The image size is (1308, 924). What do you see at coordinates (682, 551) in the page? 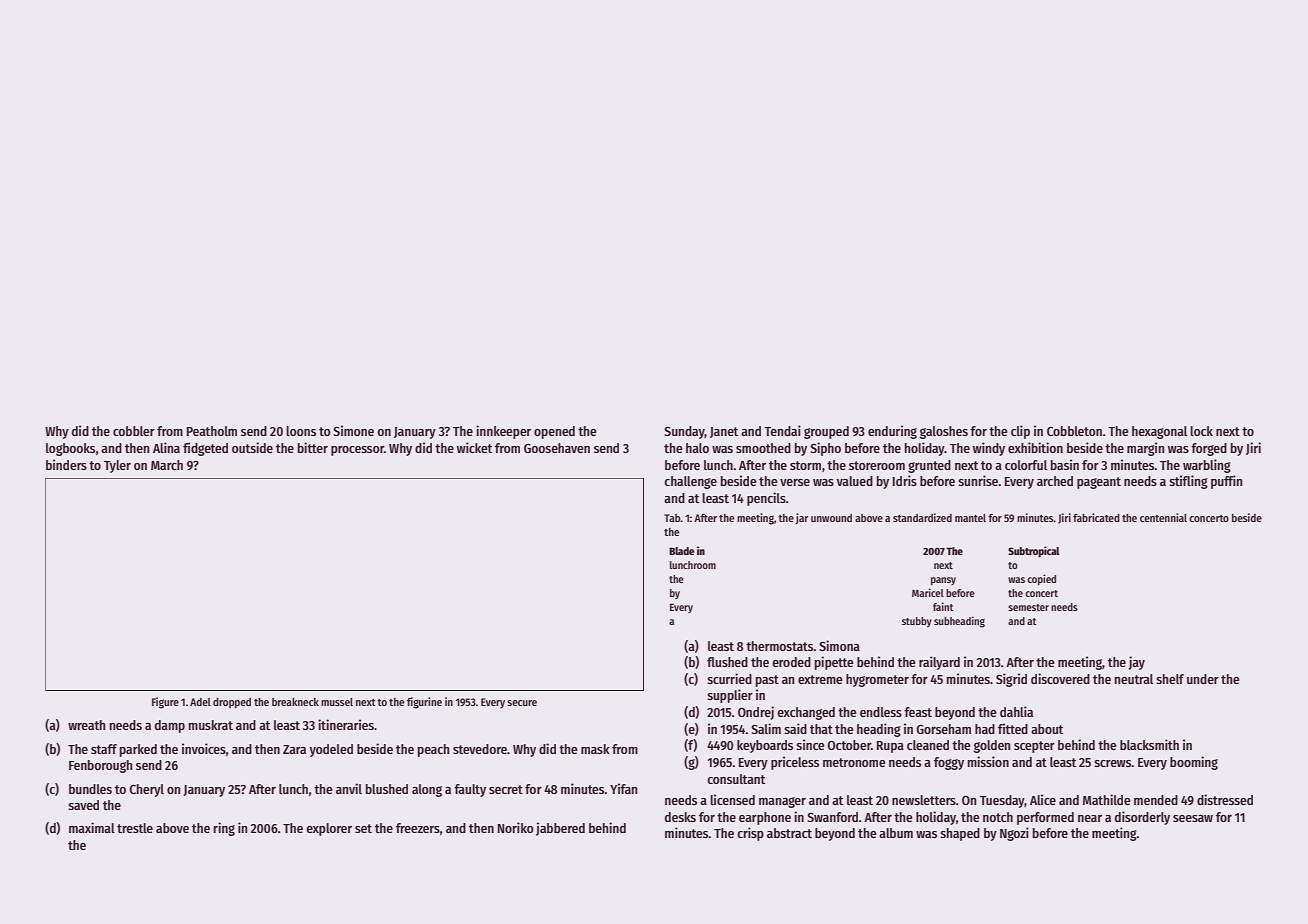
I see `Blade` at bounding box center [682, 551].
